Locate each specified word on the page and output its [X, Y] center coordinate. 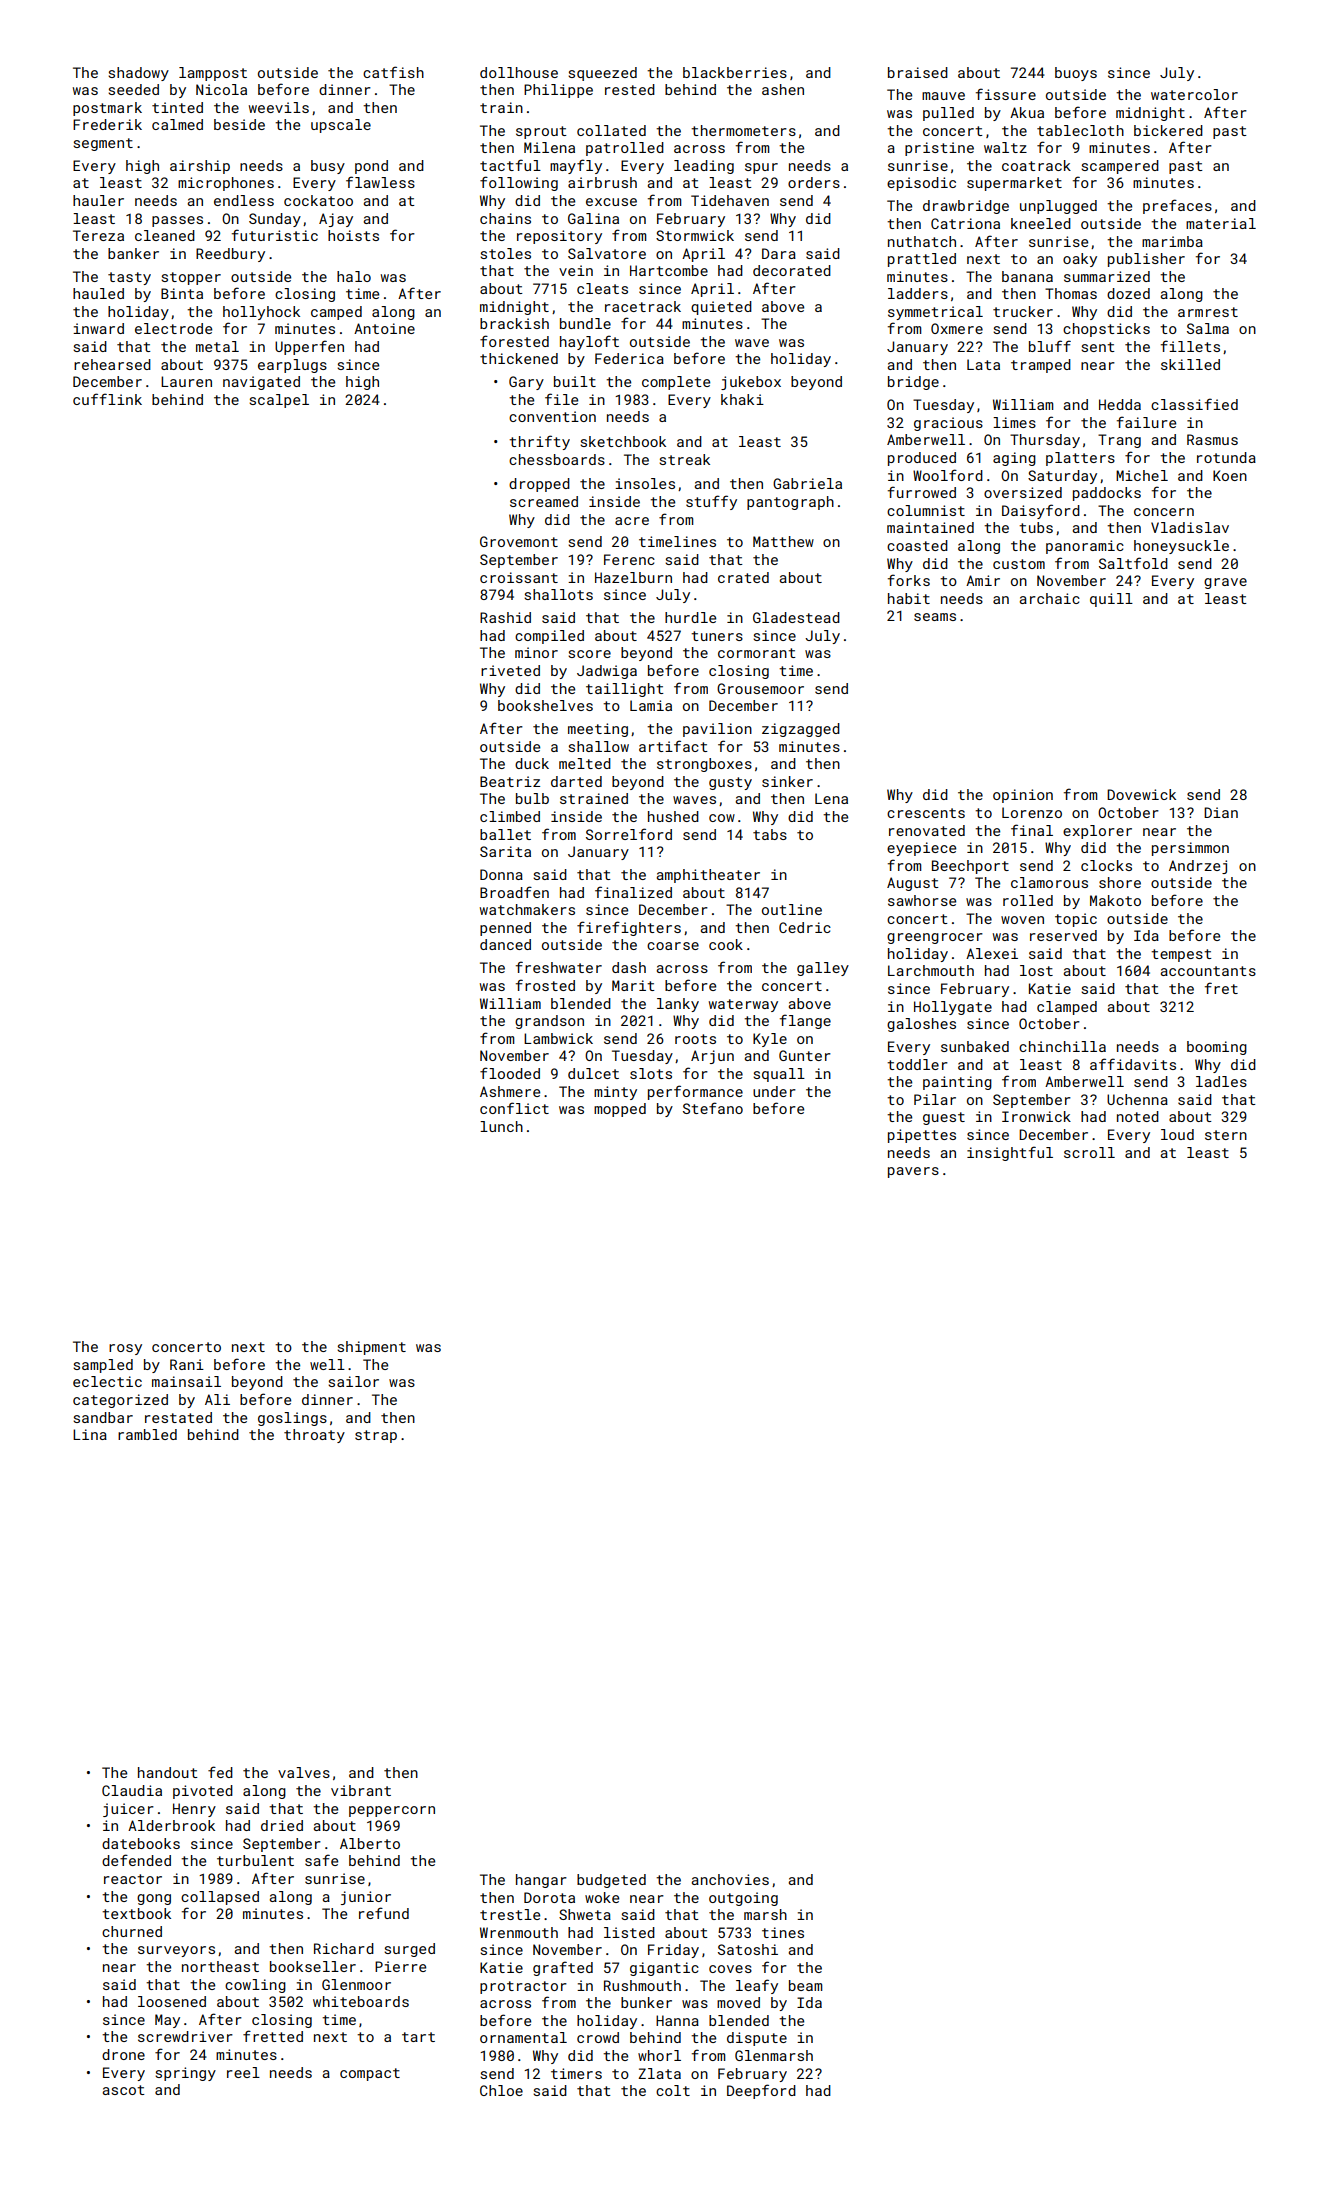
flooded [510, 1073]
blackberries [735, 72]
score [589, 654]
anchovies [730, 1879]
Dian [1221, 812]
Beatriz [510, 781]
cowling [255, 1986]
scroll [1089, 1152]
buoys [1076, 74]
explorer [1097, 832]
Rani [187, 1364]
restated [178, 1417]
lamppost [213, 74]
